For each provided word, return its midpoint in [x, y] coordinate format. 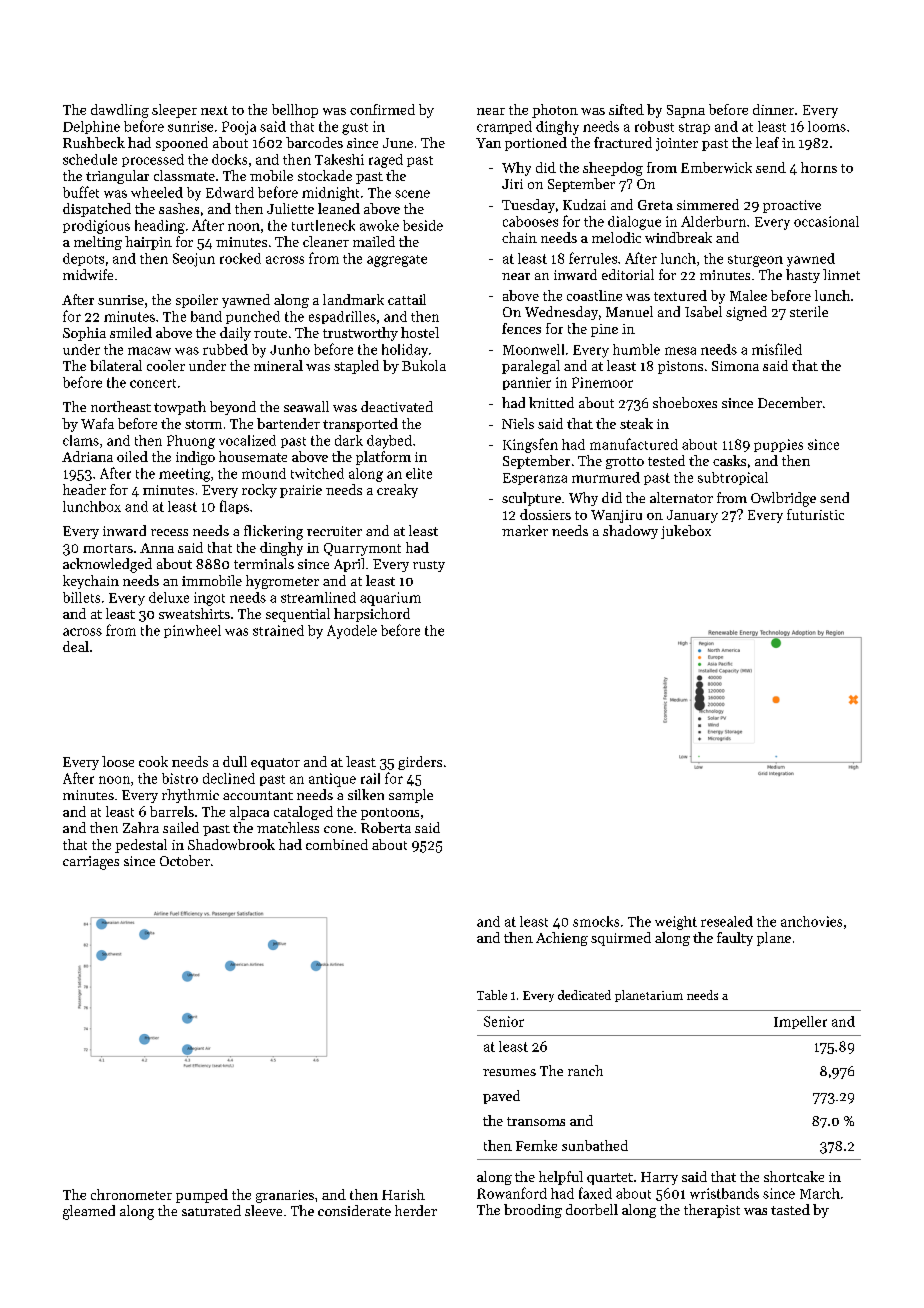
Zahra [141, 827]
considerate [354, 1210]
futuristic [815, 514]
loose [118, 761]
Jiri [512, 184]
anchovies [811, 921]
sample [411, 796]
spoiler [197, 301]
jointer [677, 144]
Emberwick [716, 167]
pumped [202, 1196]
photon [555, 111]
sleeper [174, 111]
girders [420, 763]
